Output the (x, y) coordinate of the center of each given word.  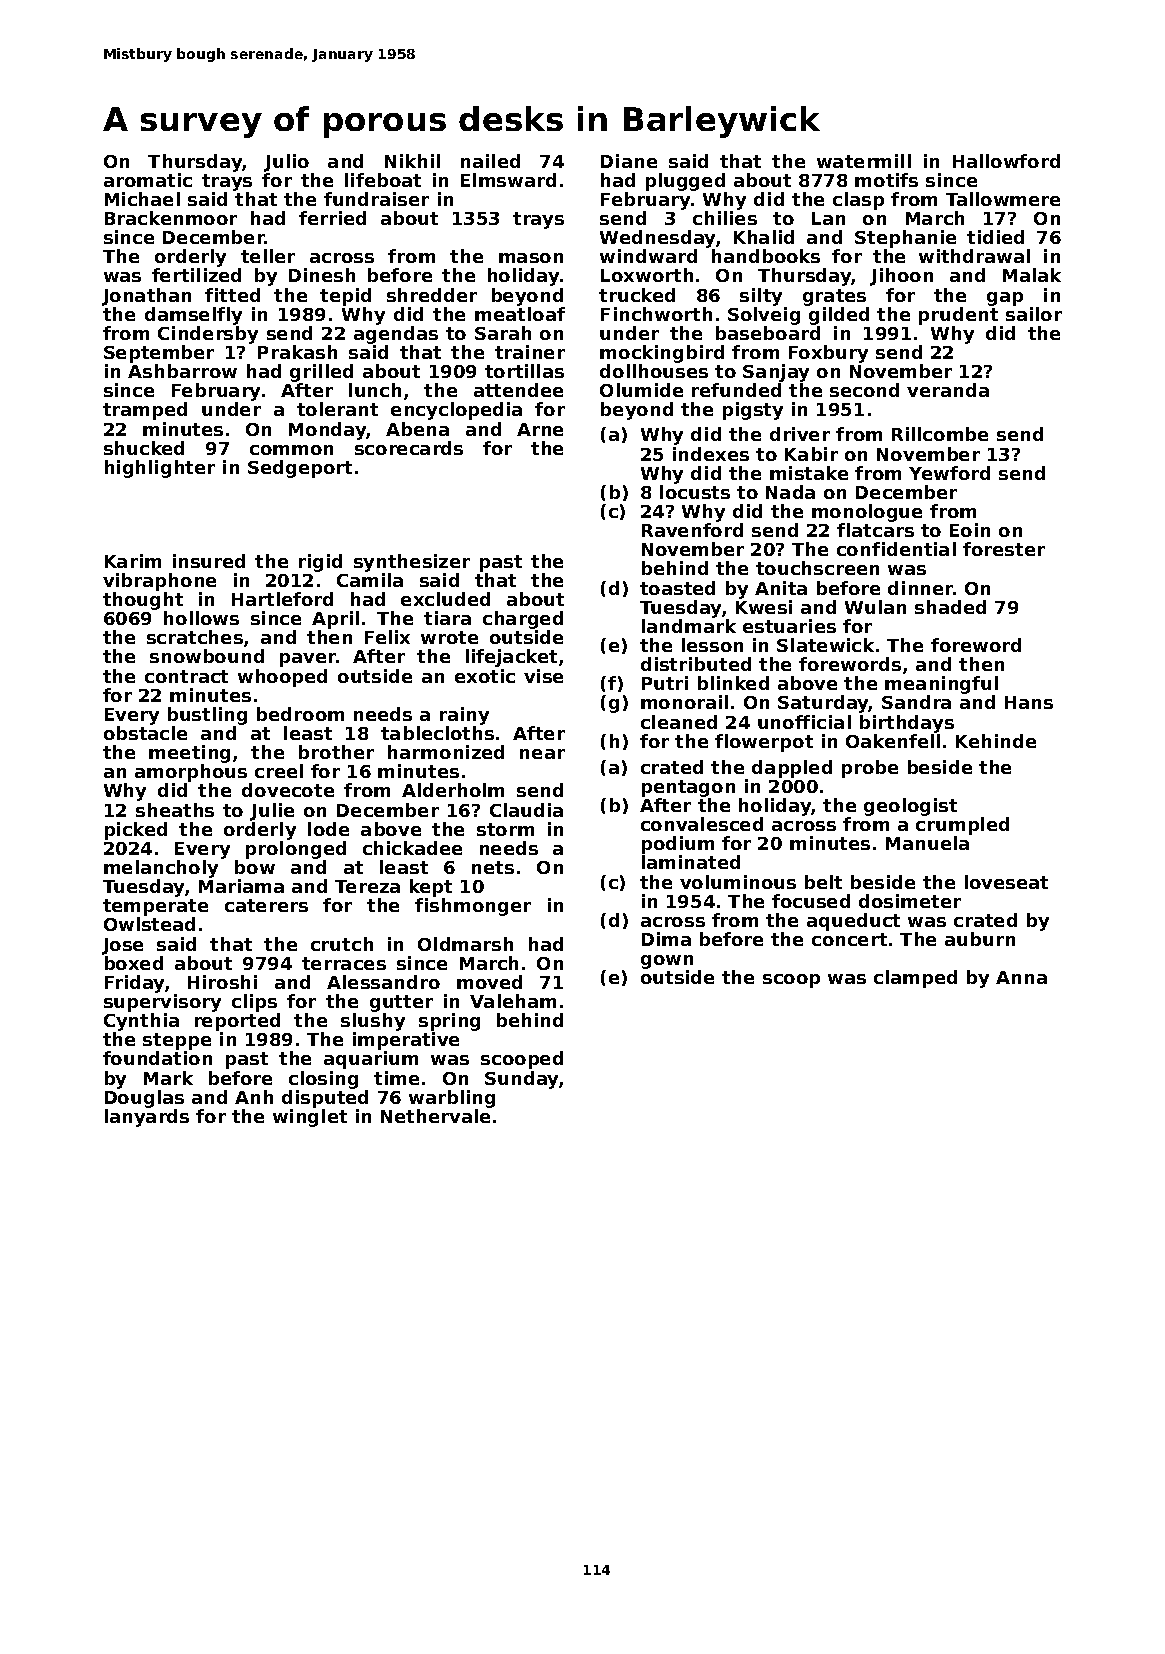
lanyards (147, 1118)
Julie (272, 812)
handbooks (766, 256)
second (864, 390)
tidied (995, 237)
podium (678, 845)
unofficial (804, 722)
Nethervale (435, 1116)
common (291, 450)
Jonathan (146, 297)
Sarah (503, 333)
